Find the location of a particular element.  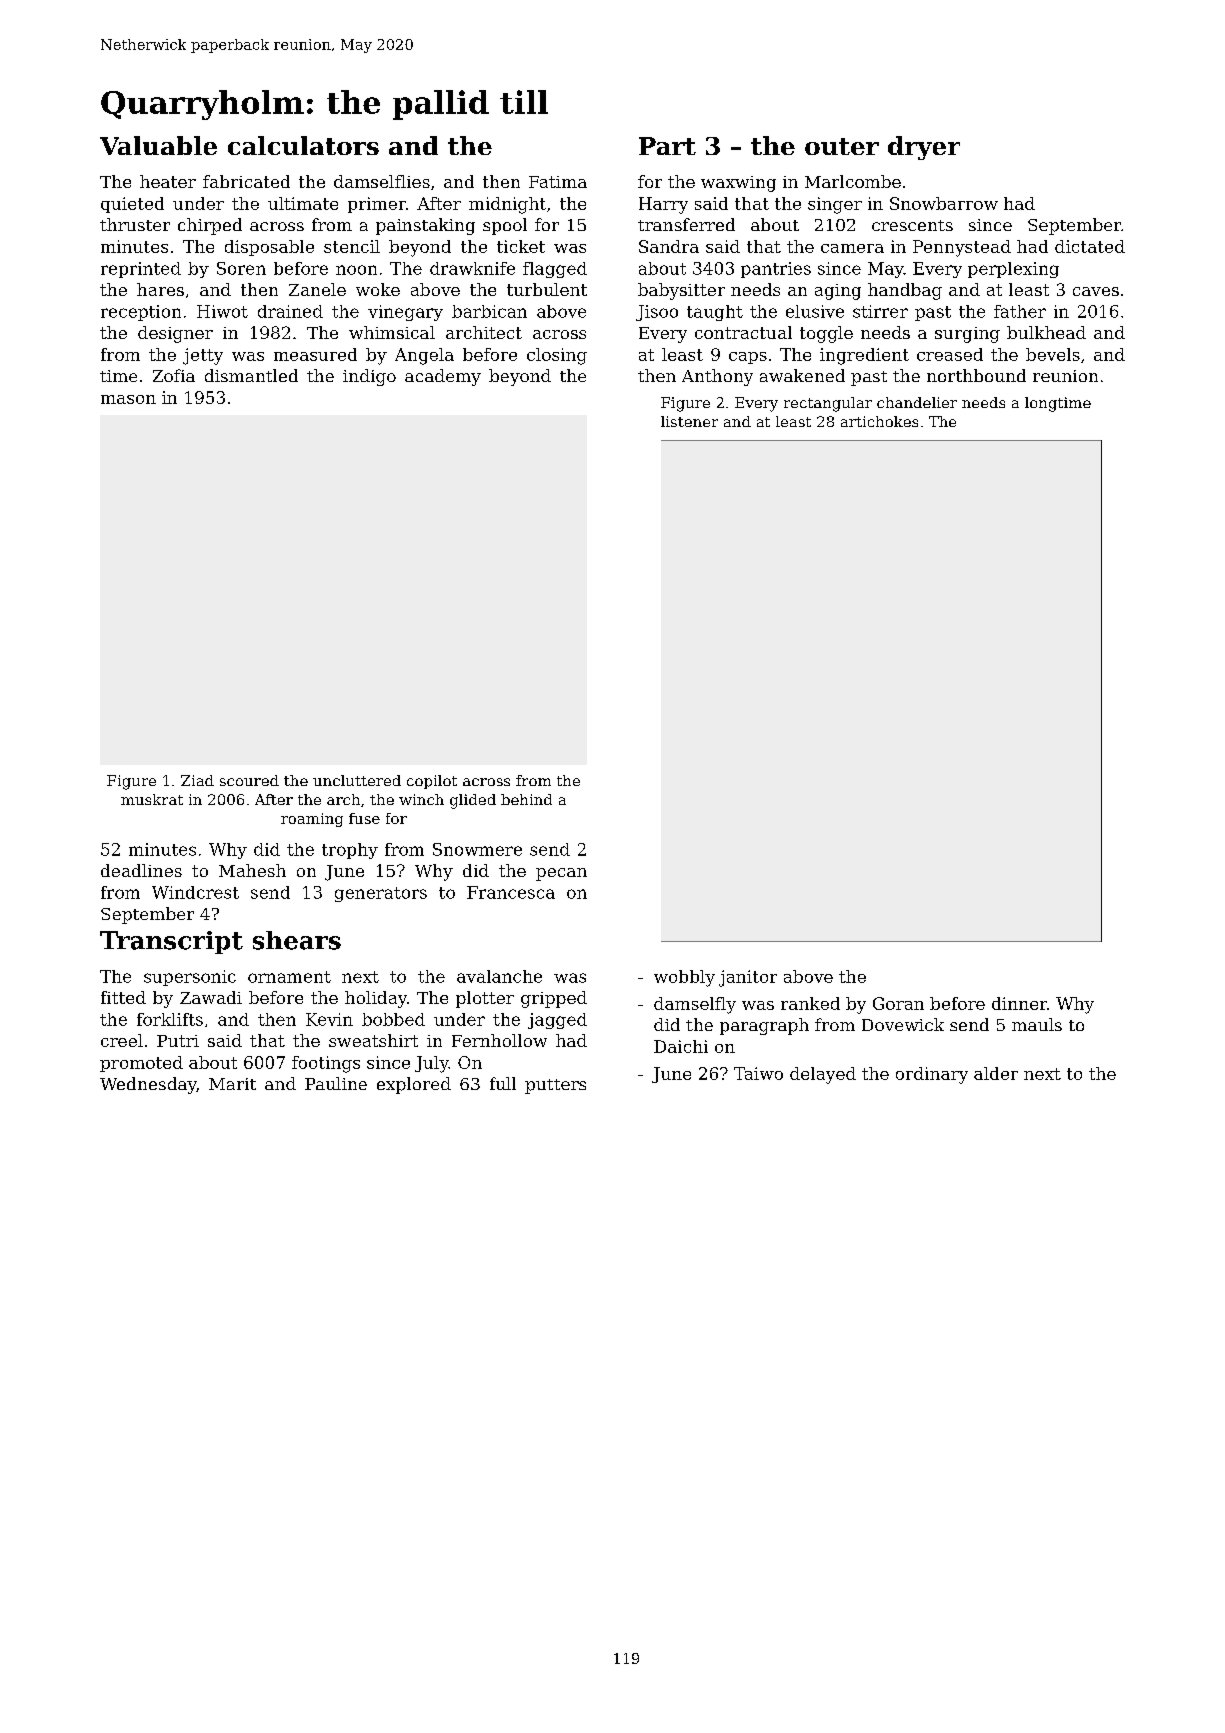

behind is located at coordinates (526, 799).
